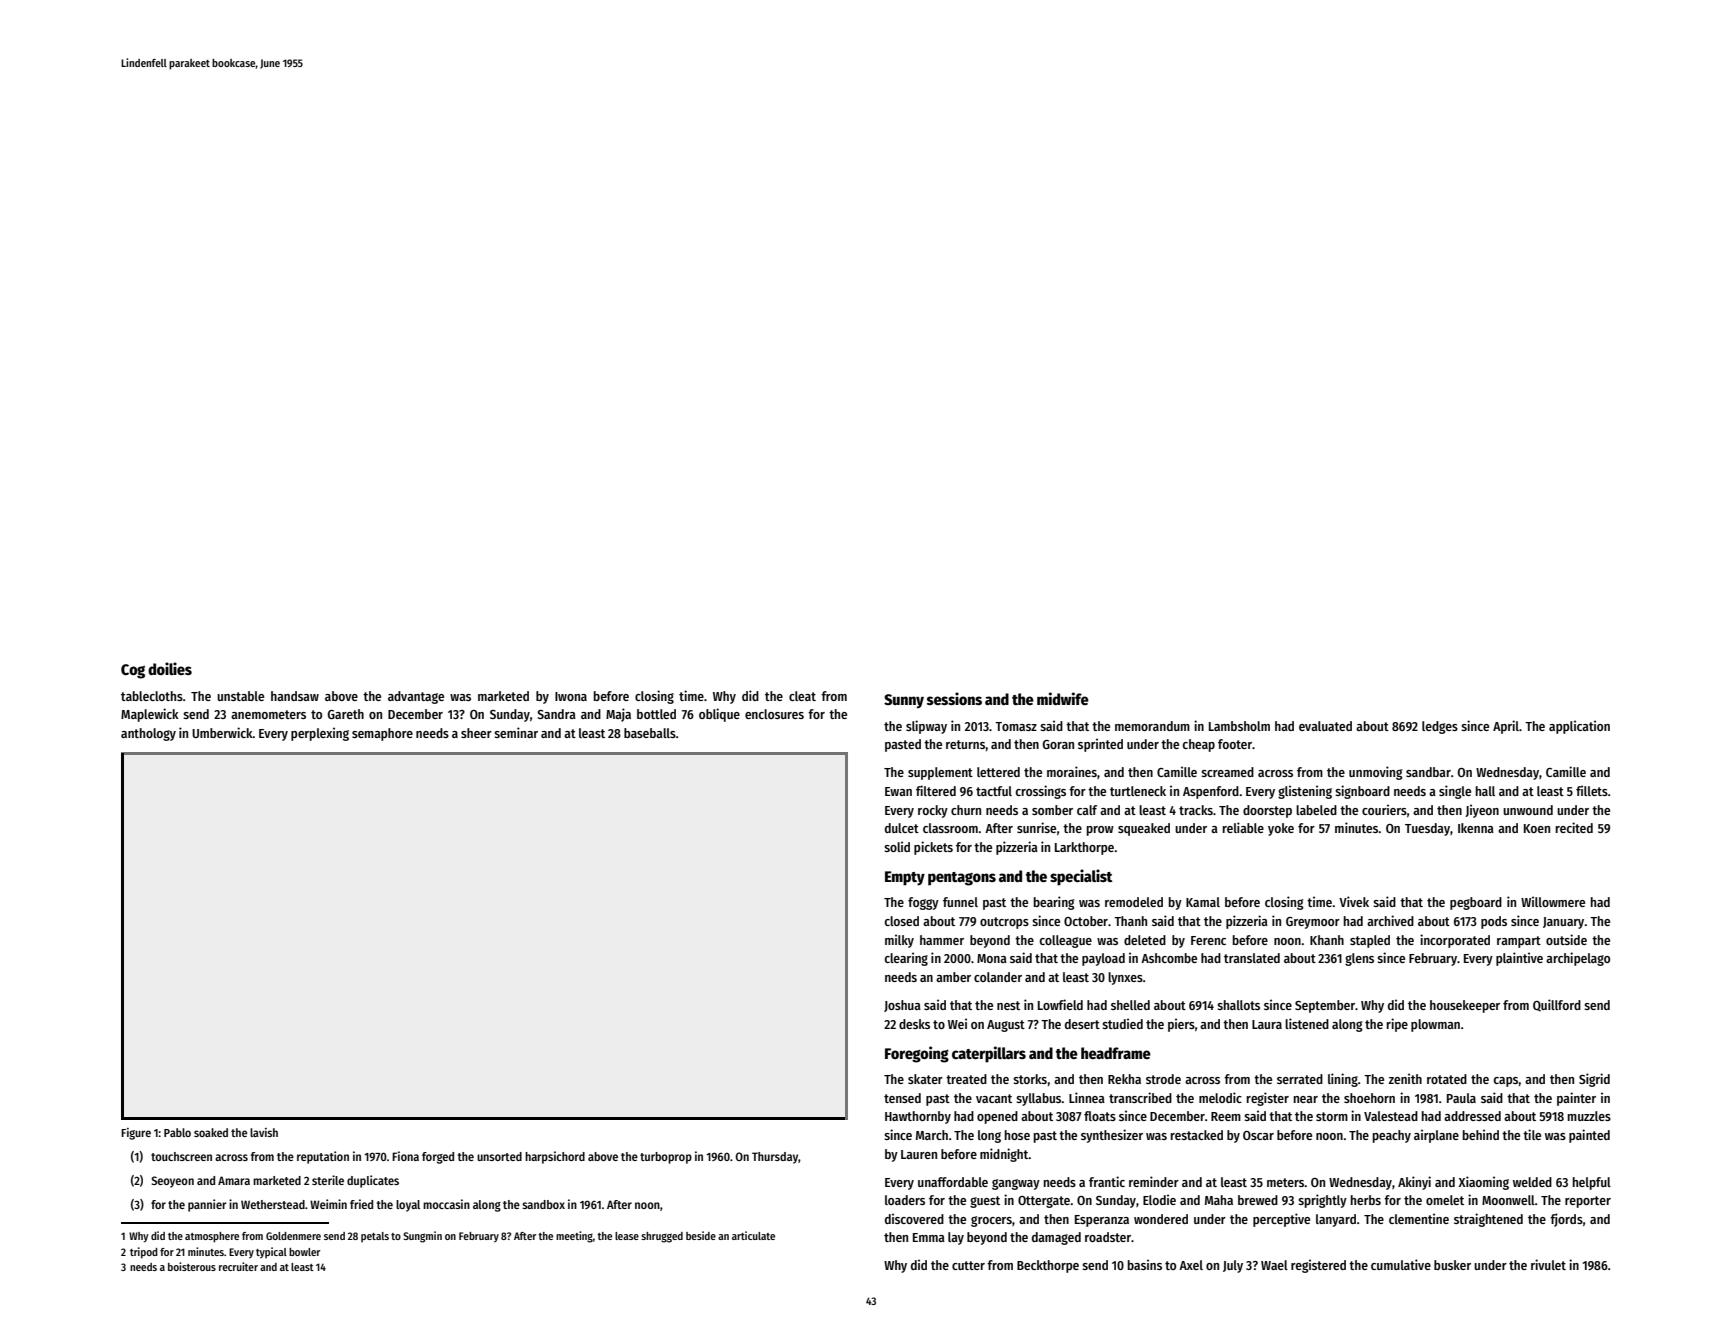 Image resolution: width=1732 pixels, height=1339 pixels. I want to click on July, so click(1233, 1266).
